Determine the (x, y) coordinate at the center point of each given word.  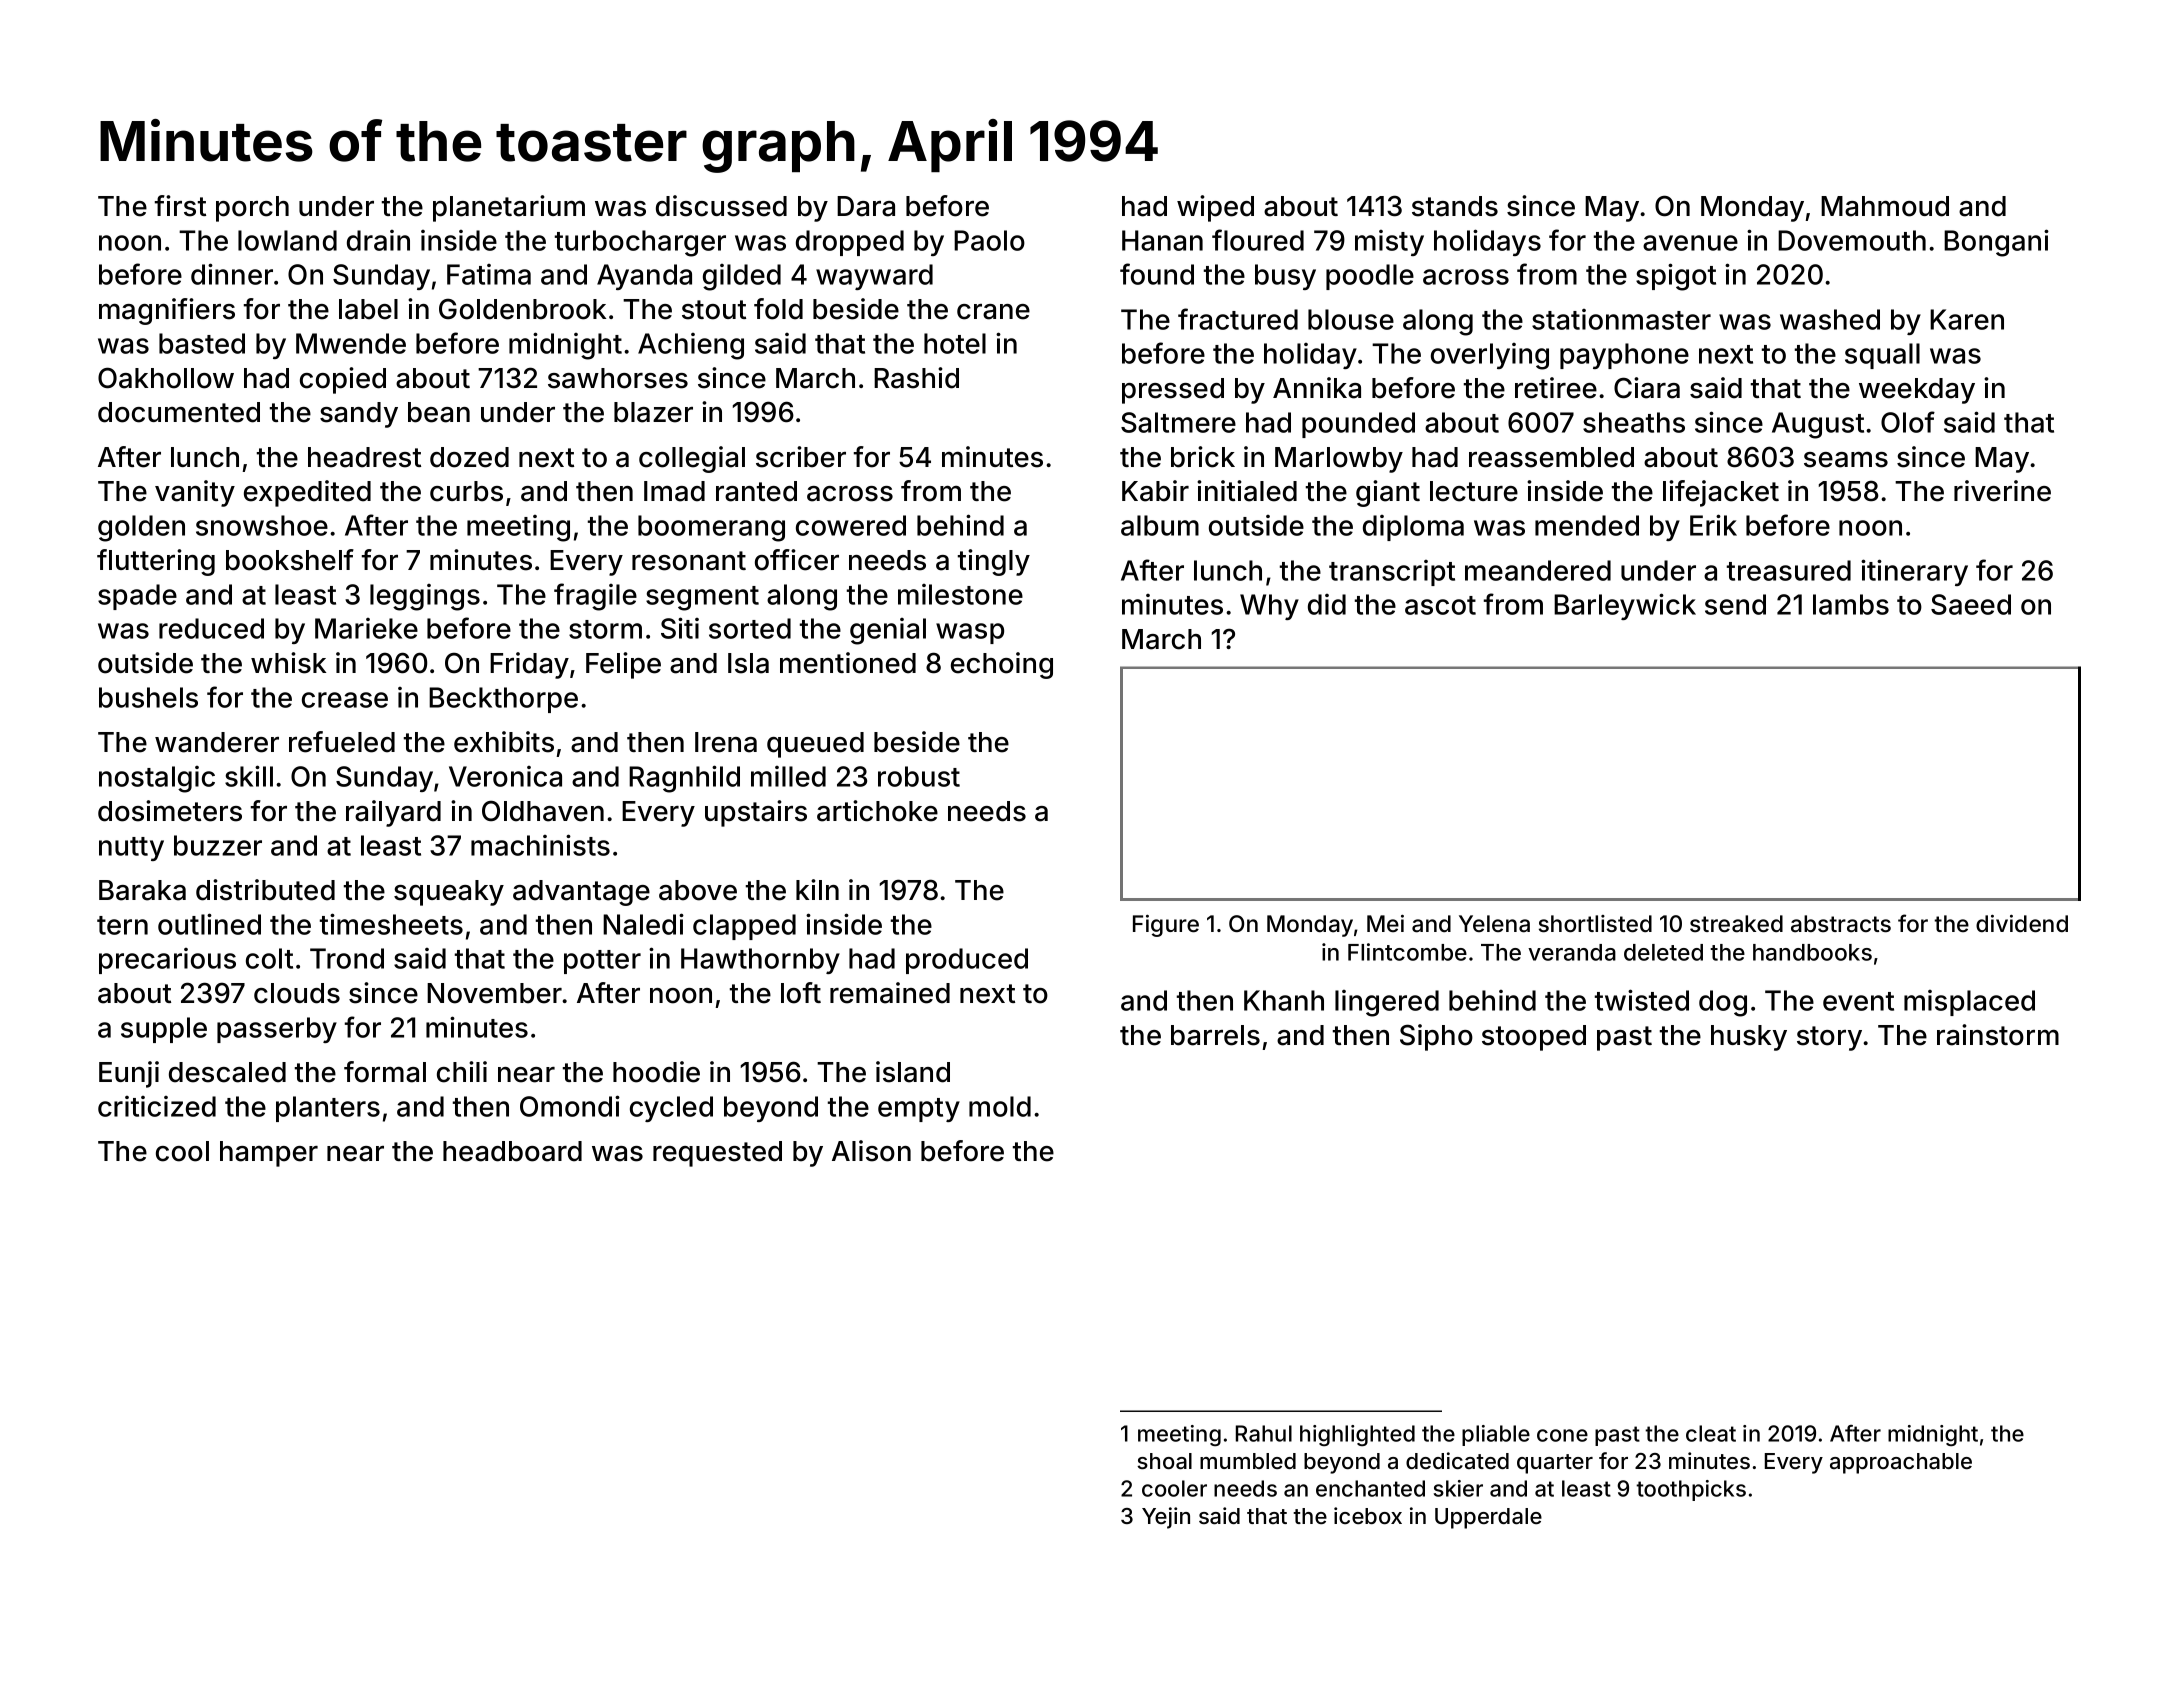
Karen (1967, 319)
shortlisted (1595, 924)
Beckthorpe (503, 700)
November (494, 993)
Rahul (1264, 1433)
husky (1749, 1038)
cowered (851, 525)
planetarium (509, 208)
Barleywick (1625, 606)
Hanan (1162, 240)
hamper (269, 1154)
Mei (1385, 923)
